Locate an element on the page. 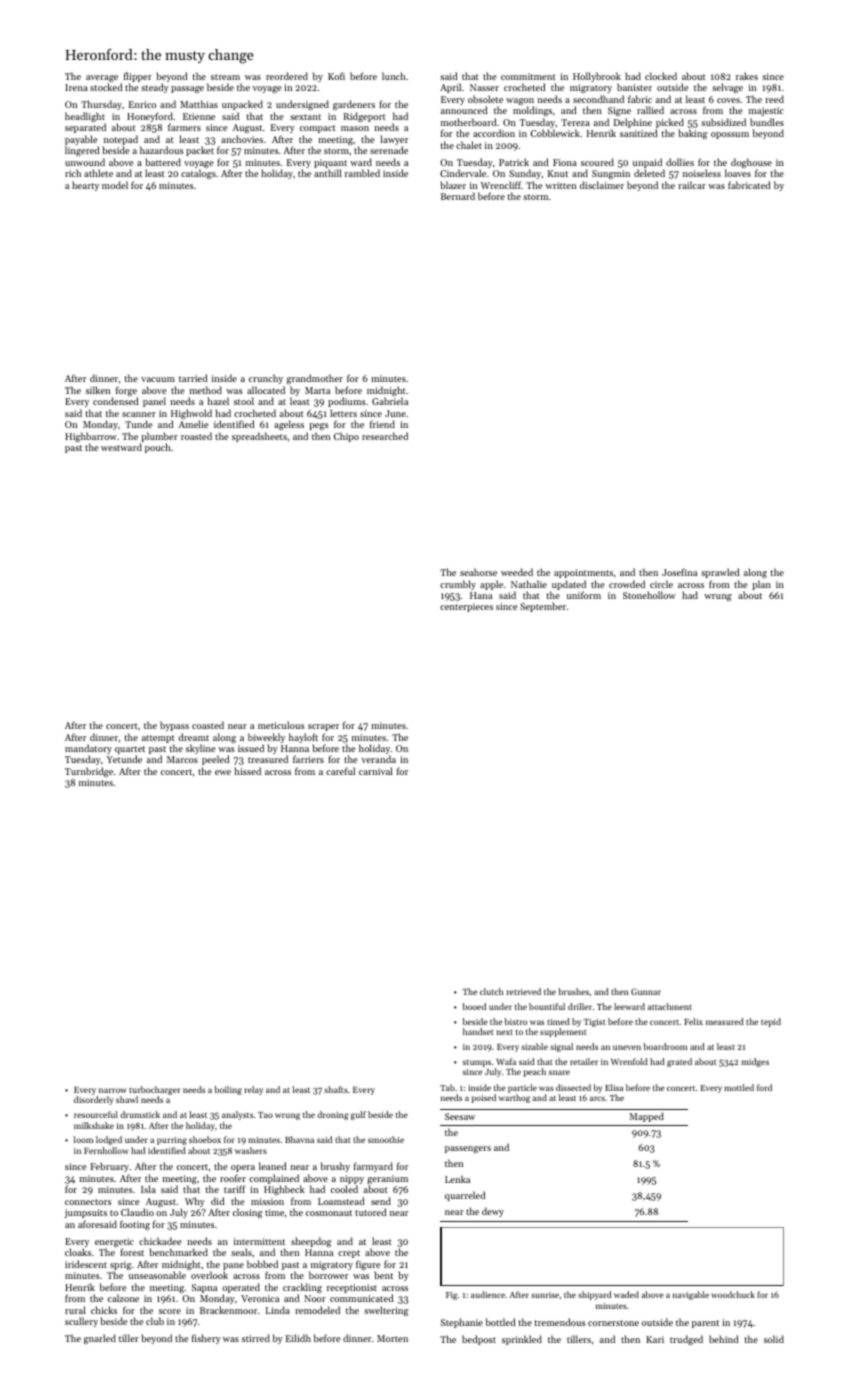  send is located at coordinates (381, 1201).
